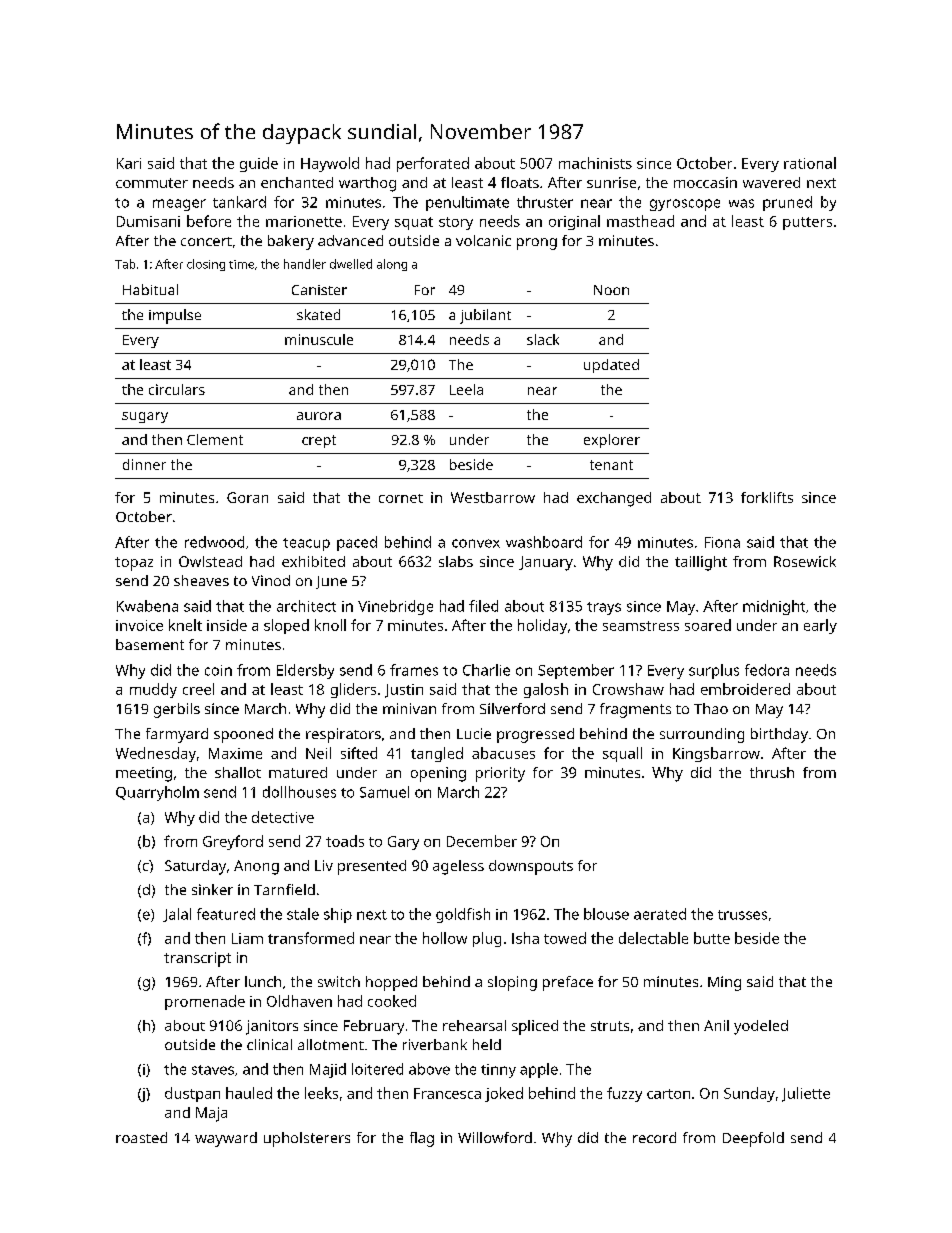 The width and height of the image is (952, 1233). What do you see at coordinates (319, 416) in the image?
I see `aurora` at bounding box center [319, 416].
